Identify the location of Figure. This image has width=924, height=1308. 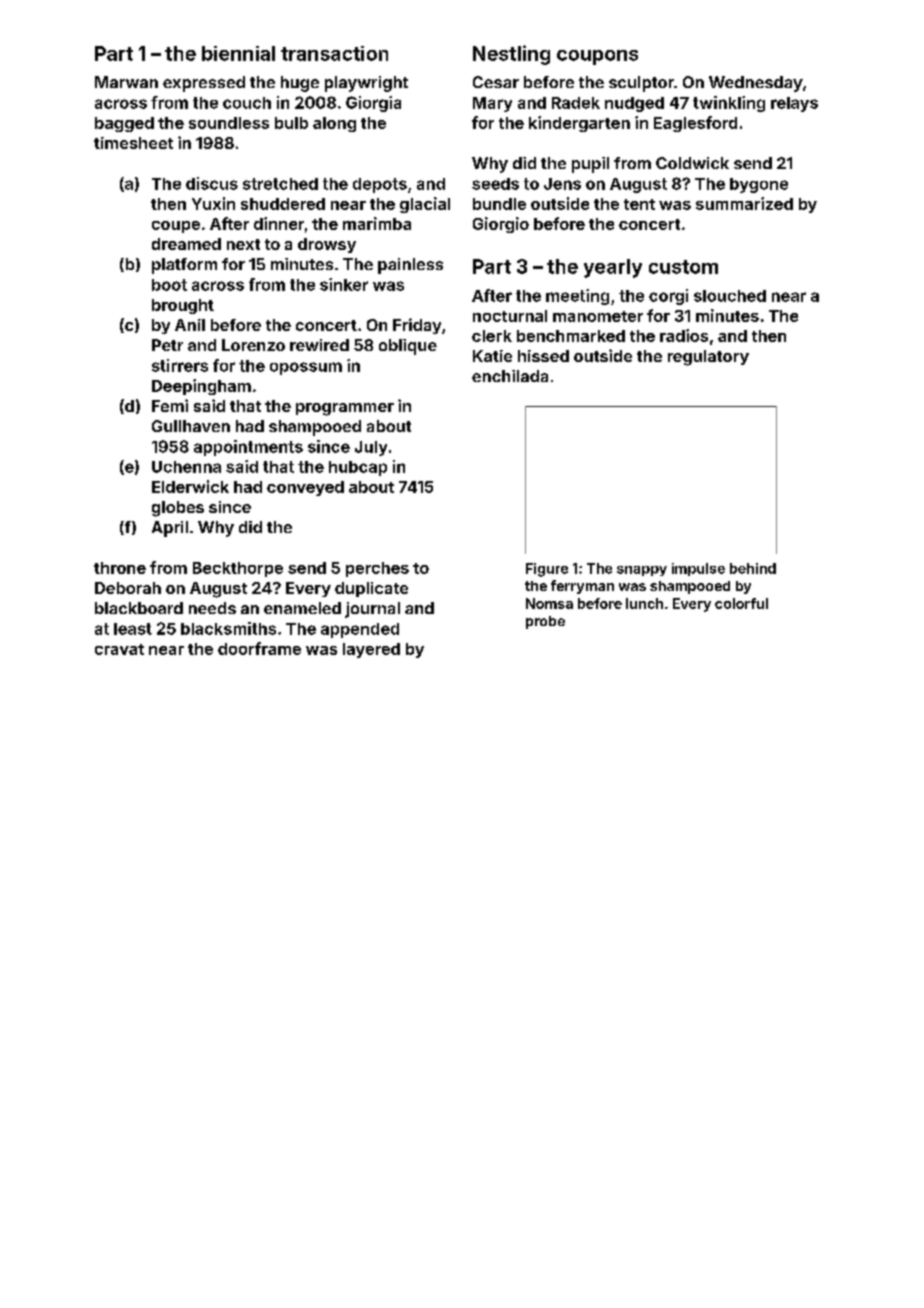
(547, 570).
